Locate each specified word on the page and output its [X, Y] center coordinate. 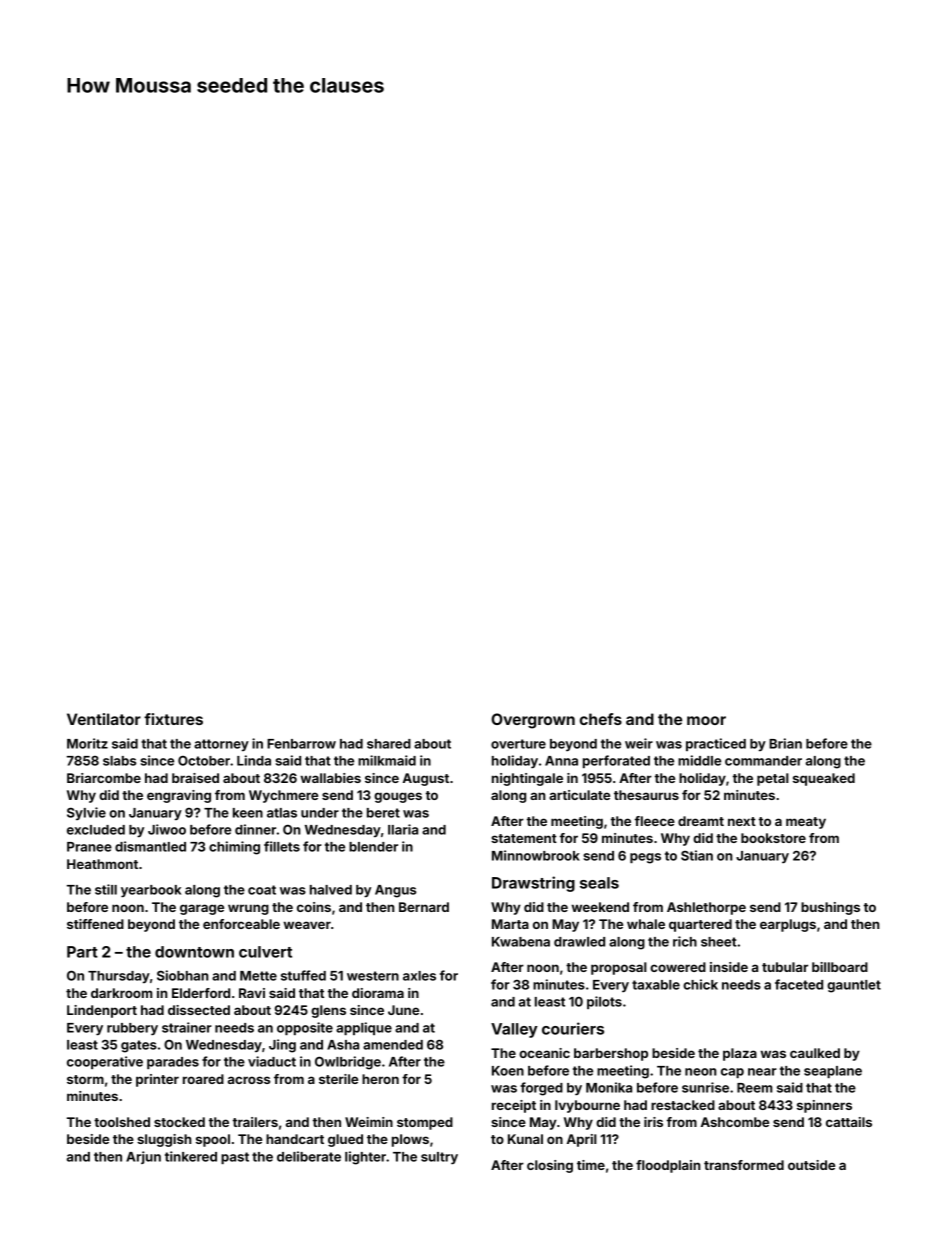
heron [380, 1079]
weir [639, 743]
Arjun [143, 1157]
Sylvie [86, 813]
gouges [398, 797]
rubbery [132, 1029]
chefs [601, 719]
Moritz [87, 743]
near [762, 1072]
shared [389, 744]
